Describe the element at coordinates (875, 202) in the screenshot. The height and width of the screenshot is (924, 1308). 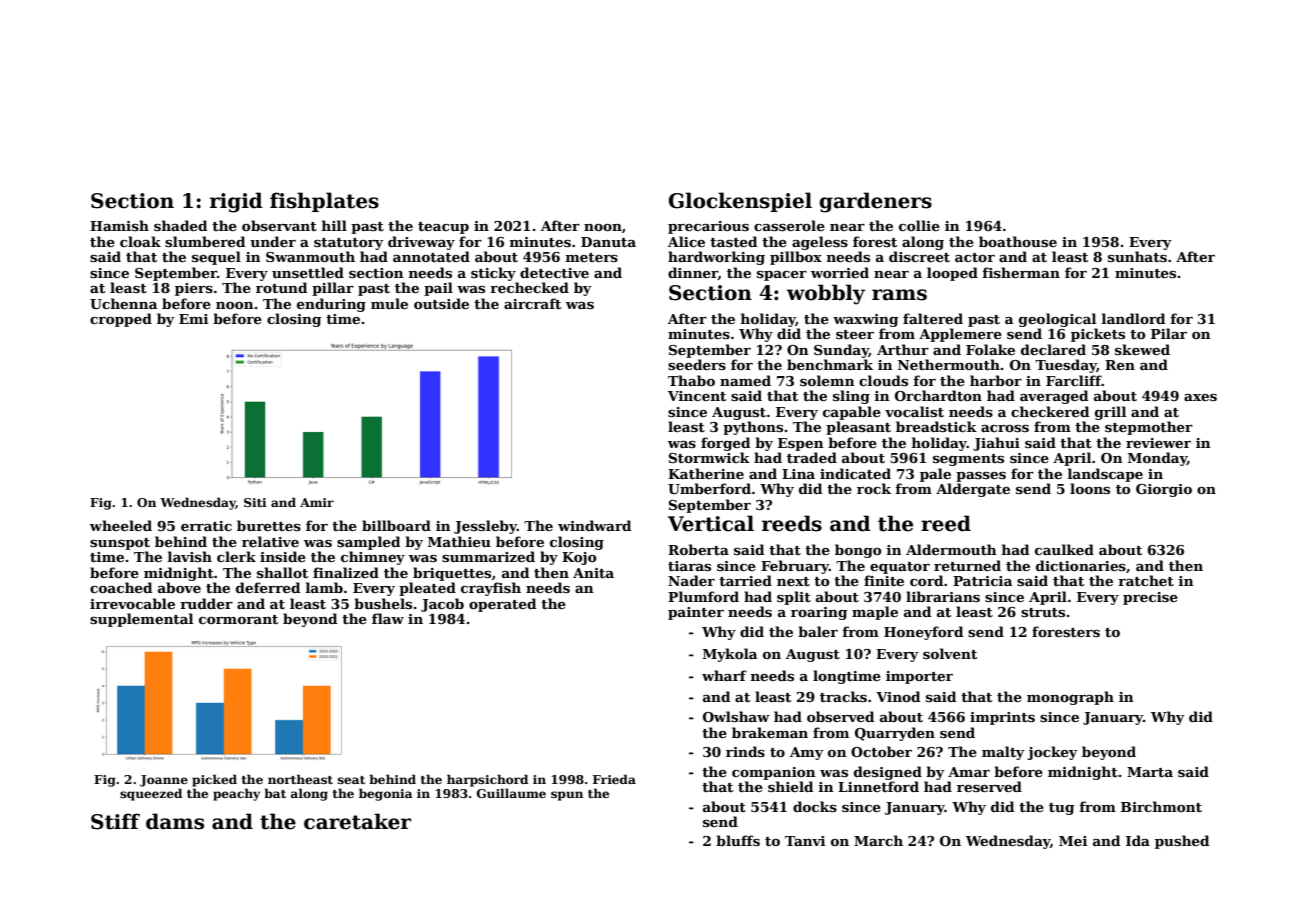
I see `gardeners` at that location.
